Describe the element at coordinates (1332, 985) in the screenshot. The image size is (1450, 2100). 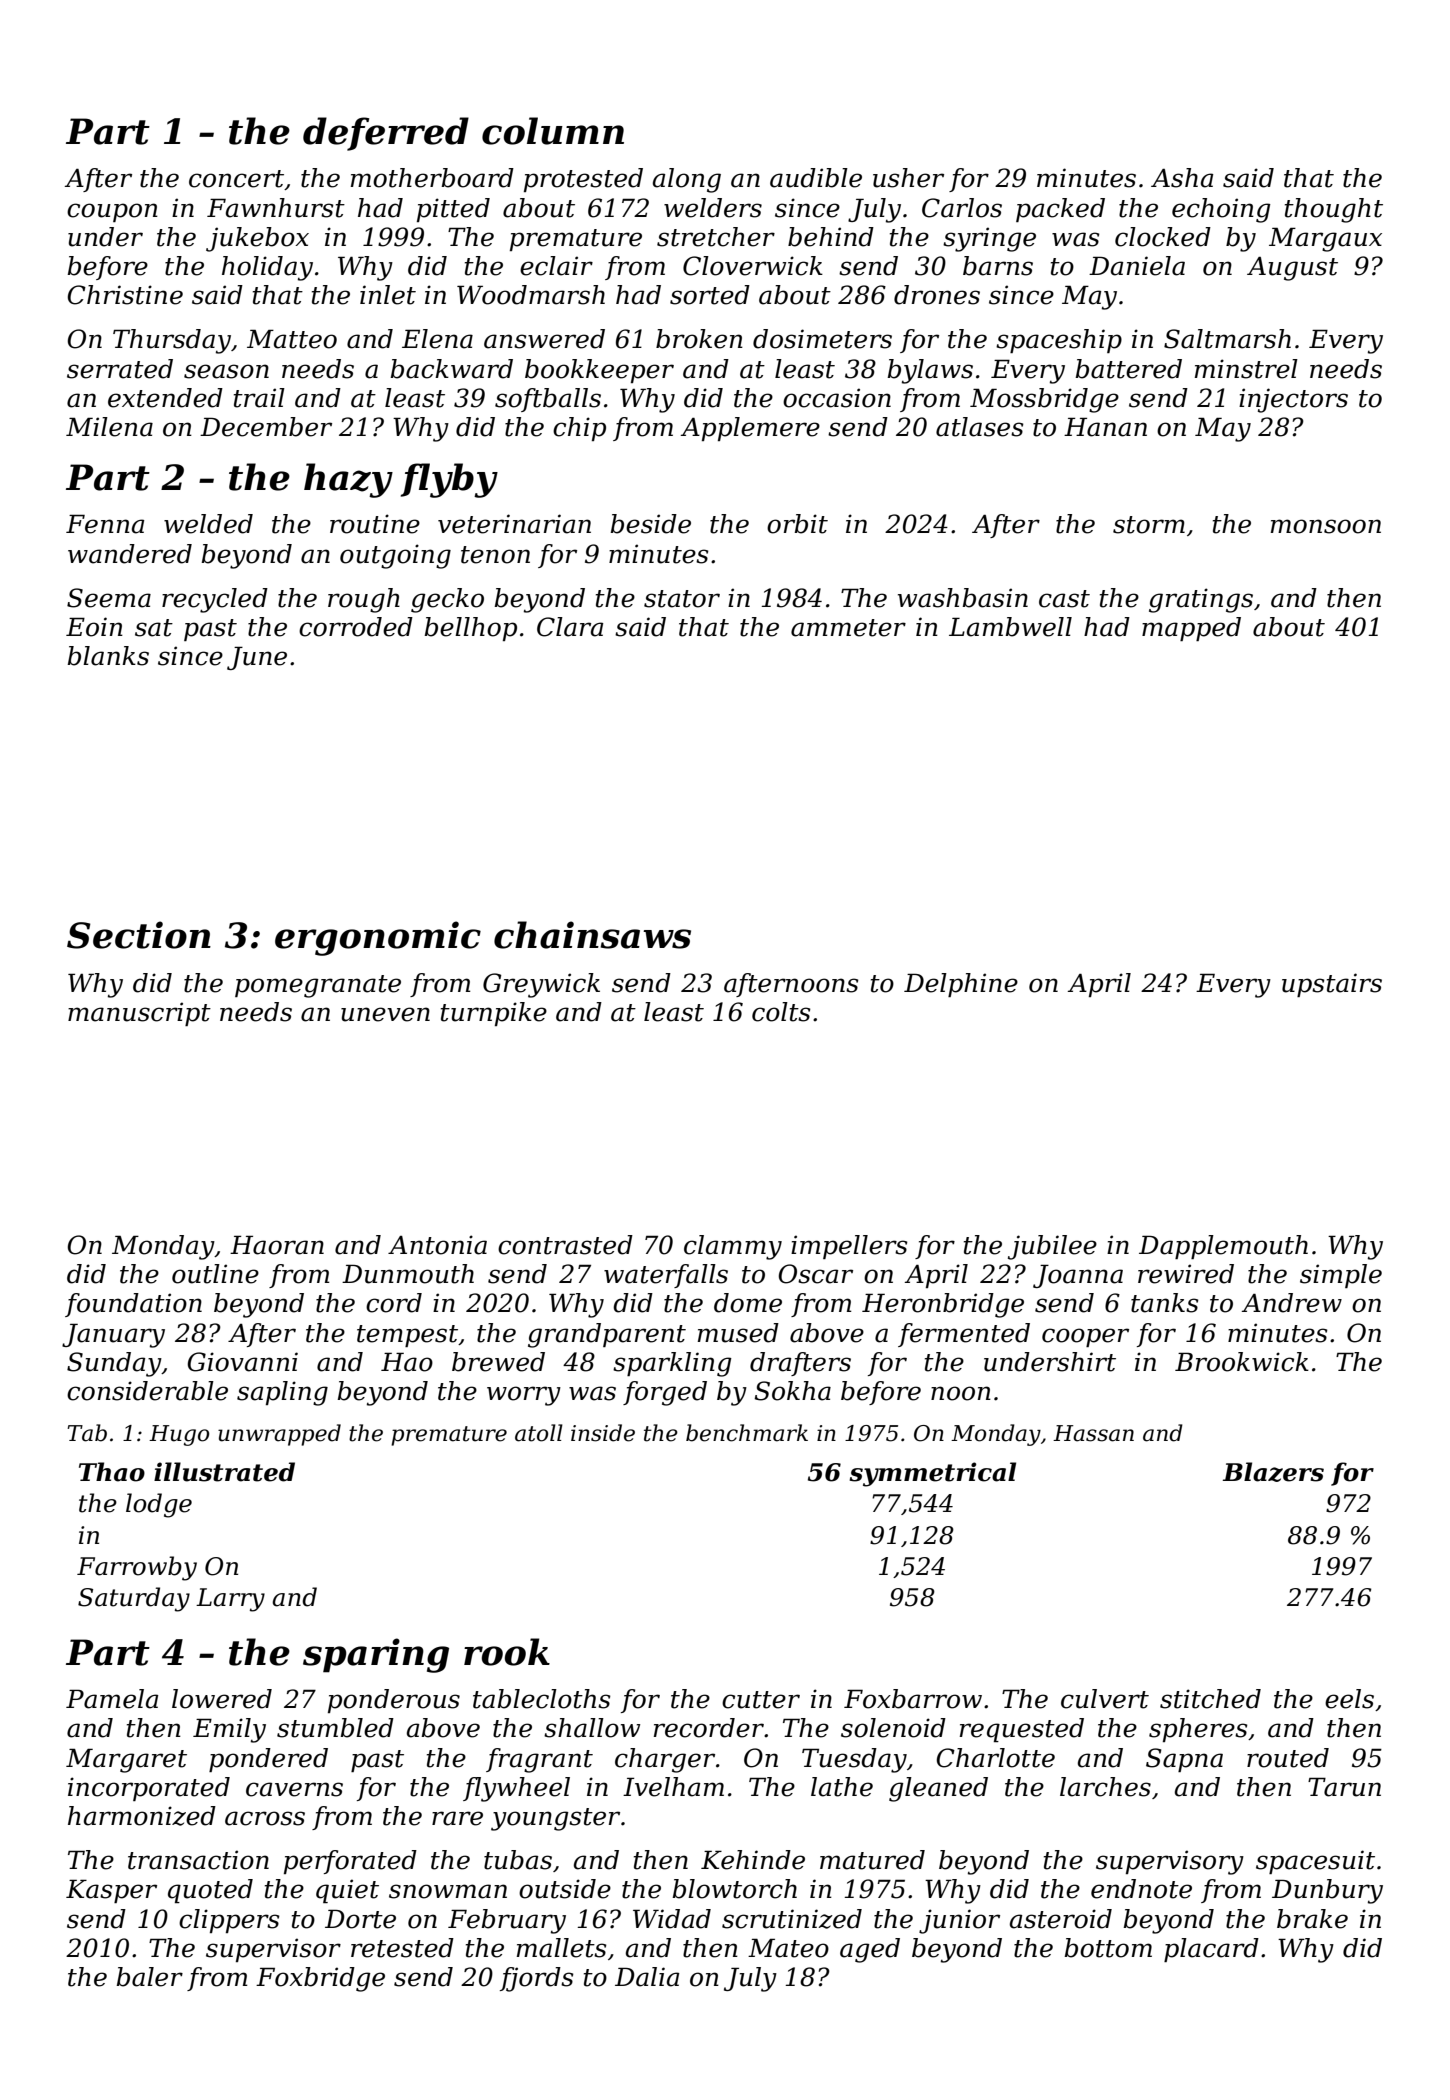
I see `upstairs` at that location.
